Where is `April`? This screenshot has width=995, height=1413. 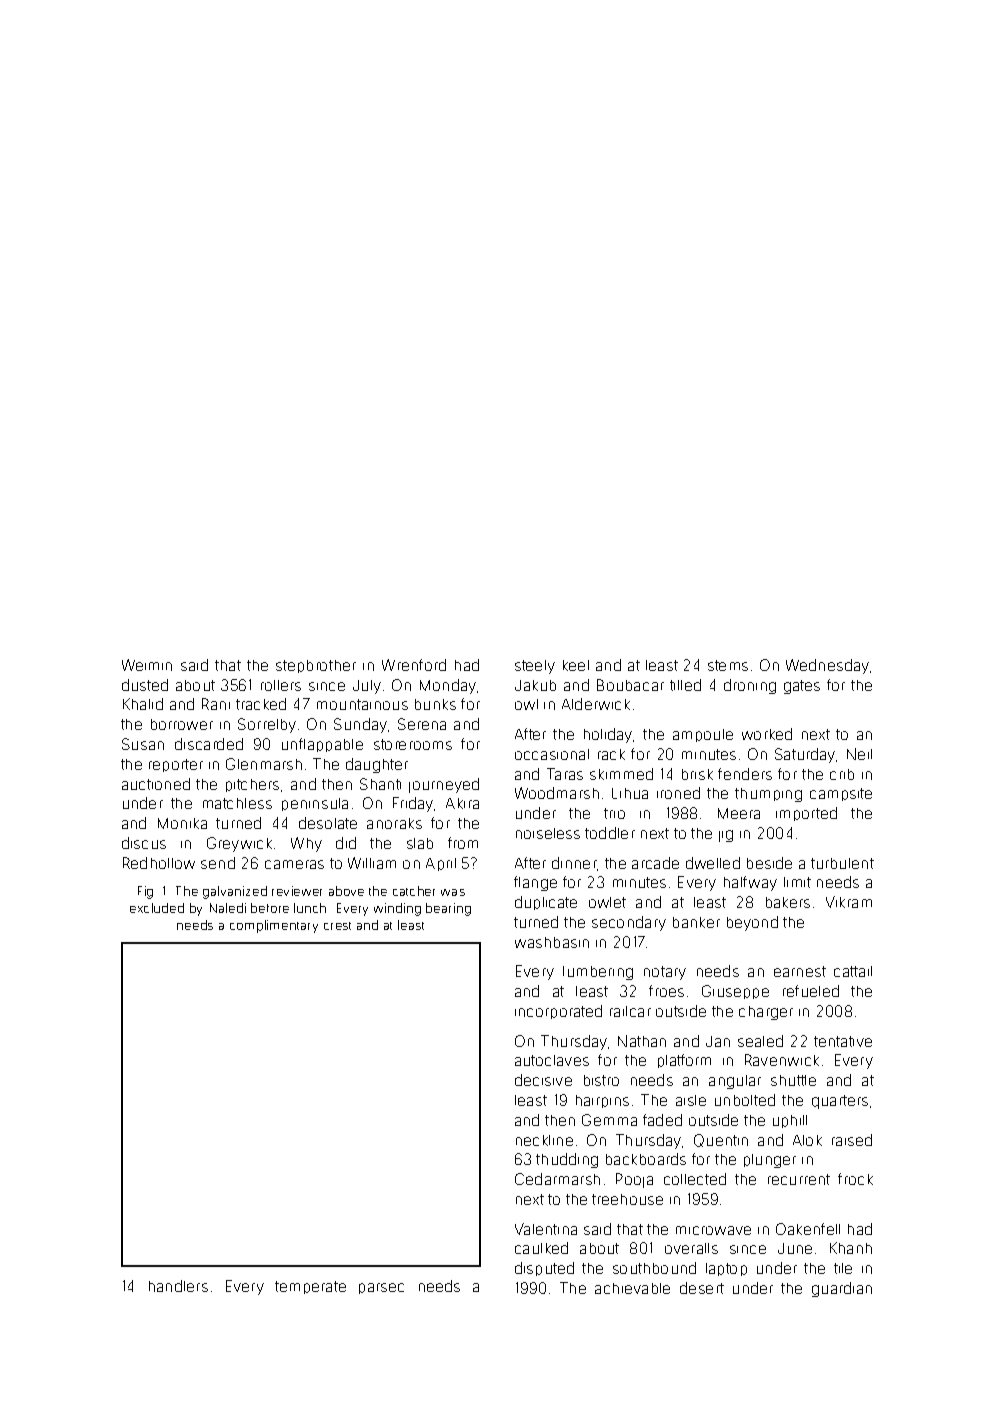
April is located at coordinates (441, 864).
